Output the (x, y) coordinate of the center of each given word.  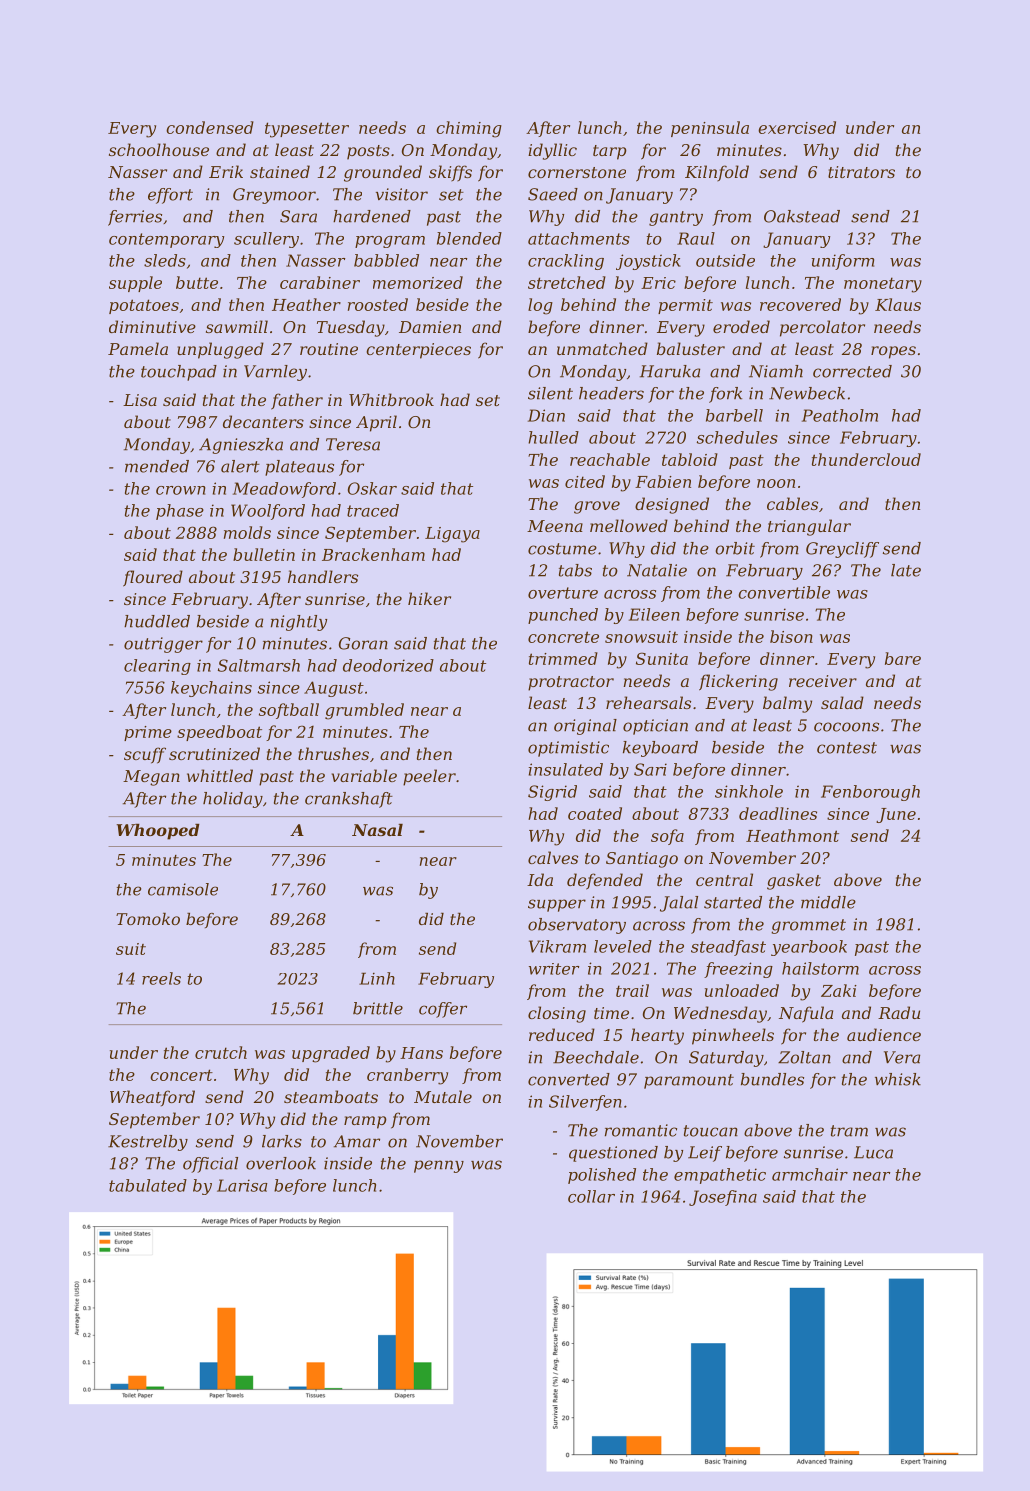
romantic (641, 1130)
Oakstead (802, 216)
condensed (210, 127)
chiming (469, 129)
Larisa (242, 1185)
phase (180, 512)
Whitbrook (391, 399)
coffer (443, 1010)
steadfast (728, 948)
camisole (183, 889)
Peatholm (840, 415)
